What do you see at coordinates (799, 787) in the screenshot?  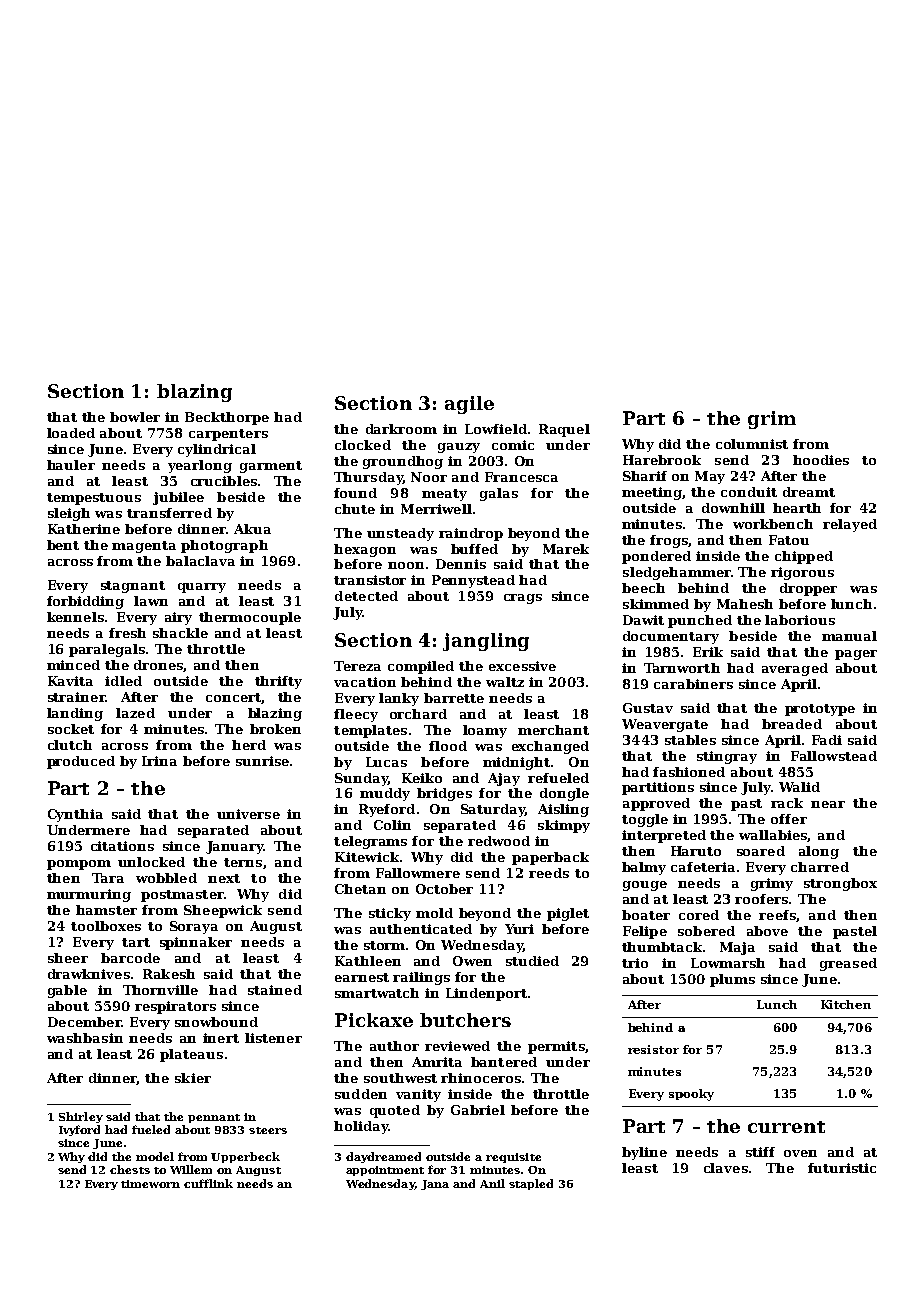 I see `Walid` at bounding box center [799, 787].
